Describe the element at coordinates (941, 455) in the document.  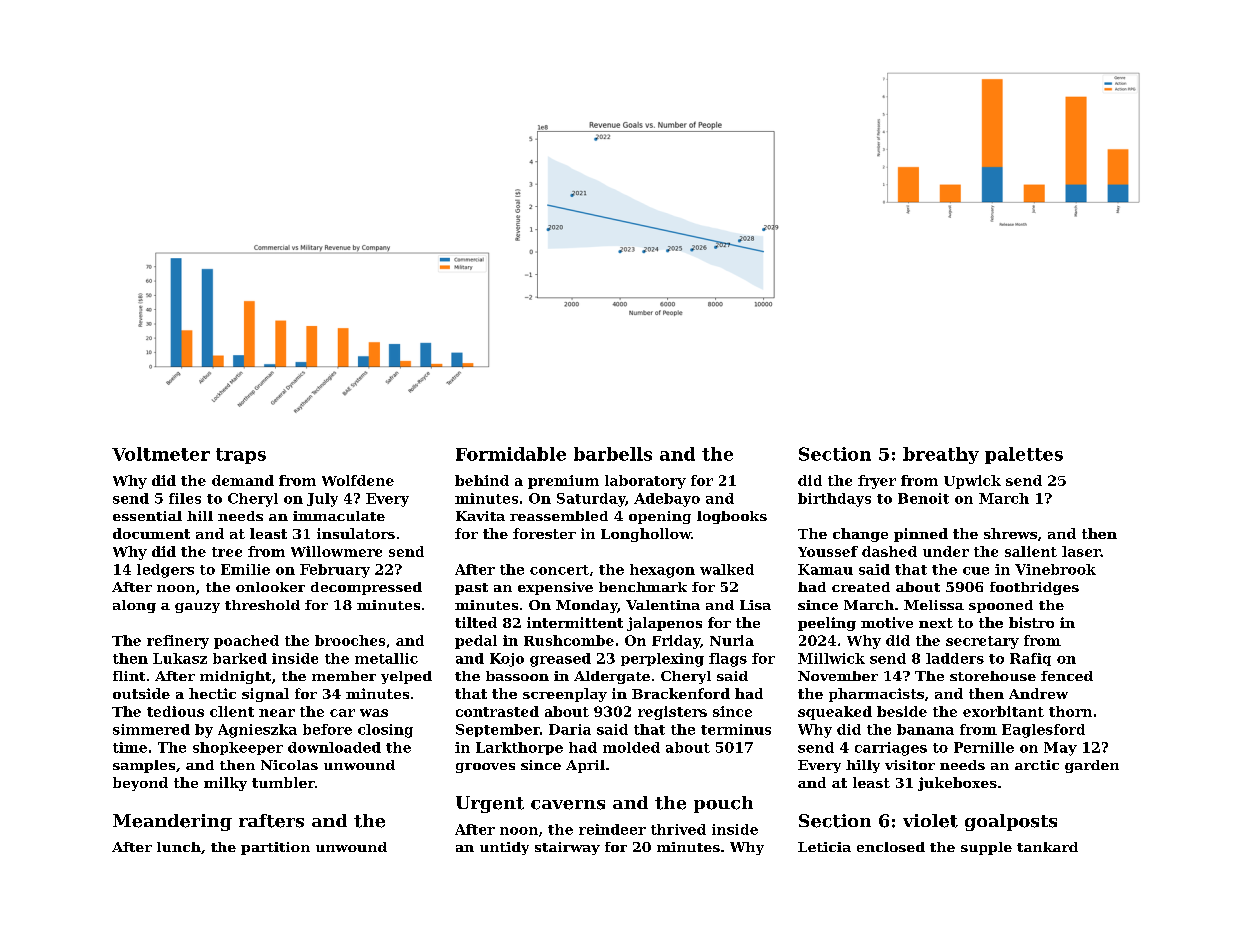
I see `breathy` at that location.
